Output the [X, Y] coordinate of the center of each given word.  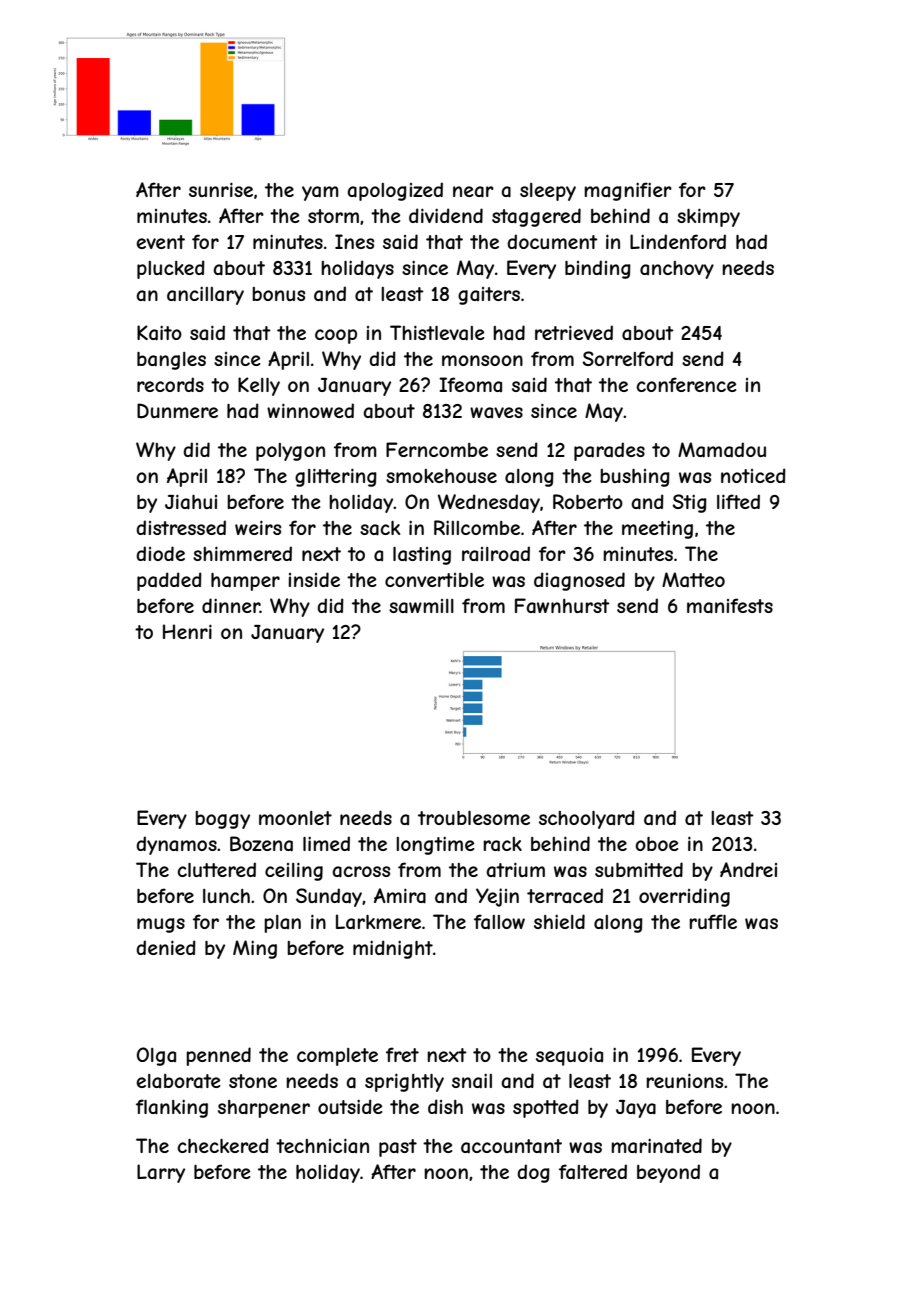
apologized [395, 191]
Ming [255, 949]
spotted [546, 1108]
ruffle [713, 921]
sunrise [221, 189]
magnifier [628, 191]
